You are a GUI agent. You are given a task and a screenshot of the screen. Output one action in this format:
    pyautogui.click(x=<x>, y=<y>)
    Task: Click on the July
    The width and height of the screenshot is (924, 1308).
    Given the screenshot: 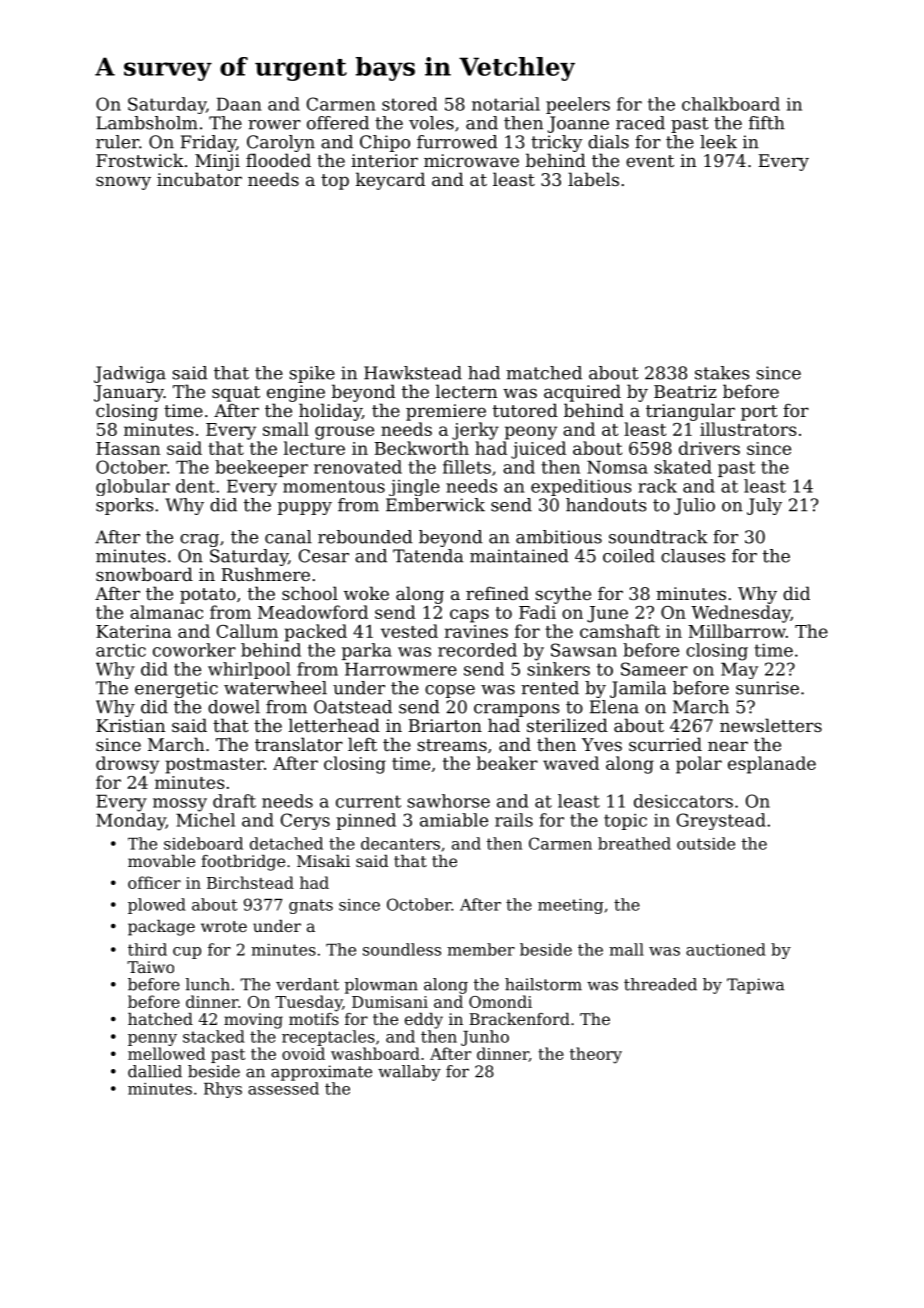 What is the action you would take?
    pyautogui.click(x=764, y=506)
